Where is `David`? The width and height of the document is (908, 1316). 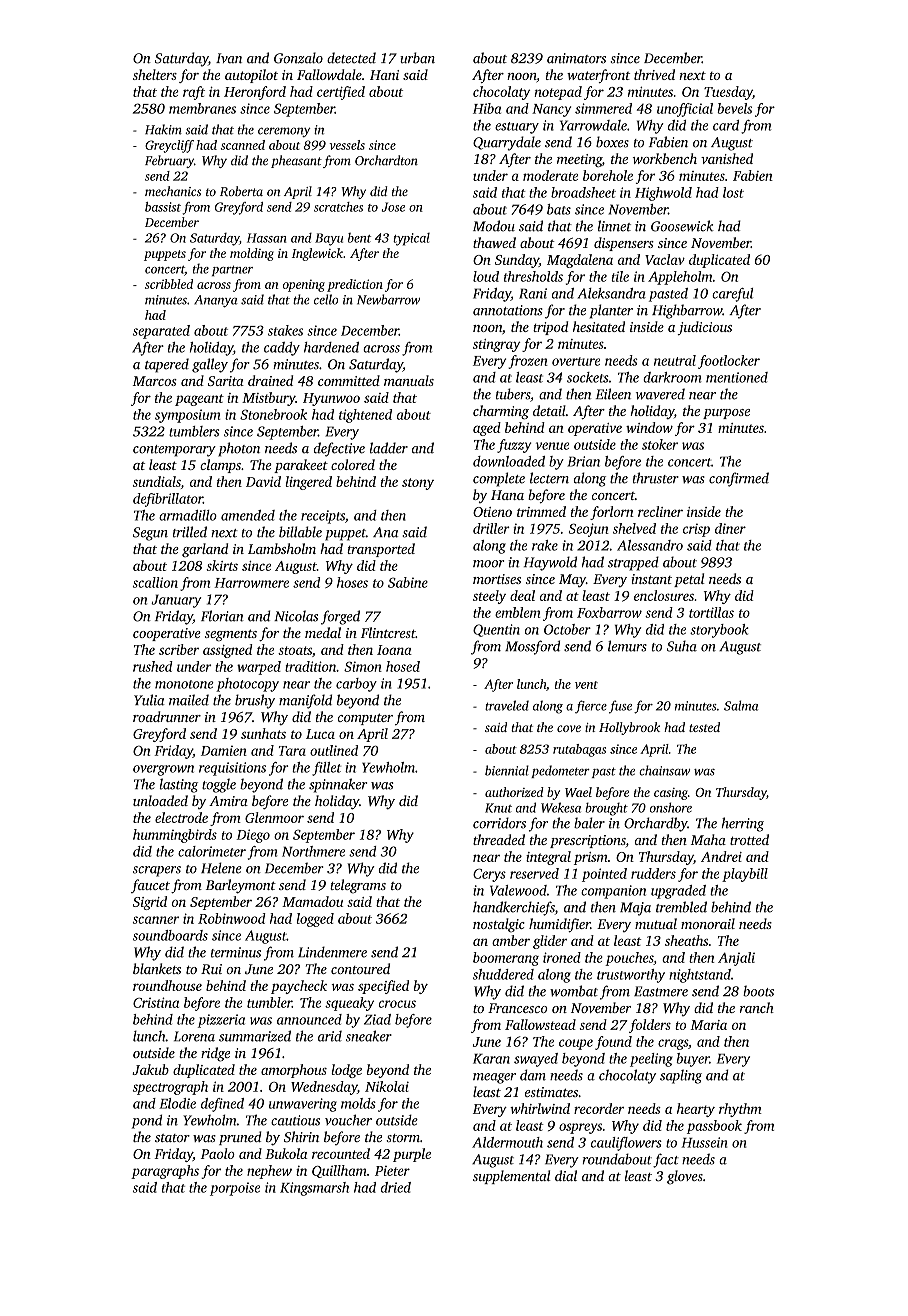
David is located at coordinates (263, 481).
